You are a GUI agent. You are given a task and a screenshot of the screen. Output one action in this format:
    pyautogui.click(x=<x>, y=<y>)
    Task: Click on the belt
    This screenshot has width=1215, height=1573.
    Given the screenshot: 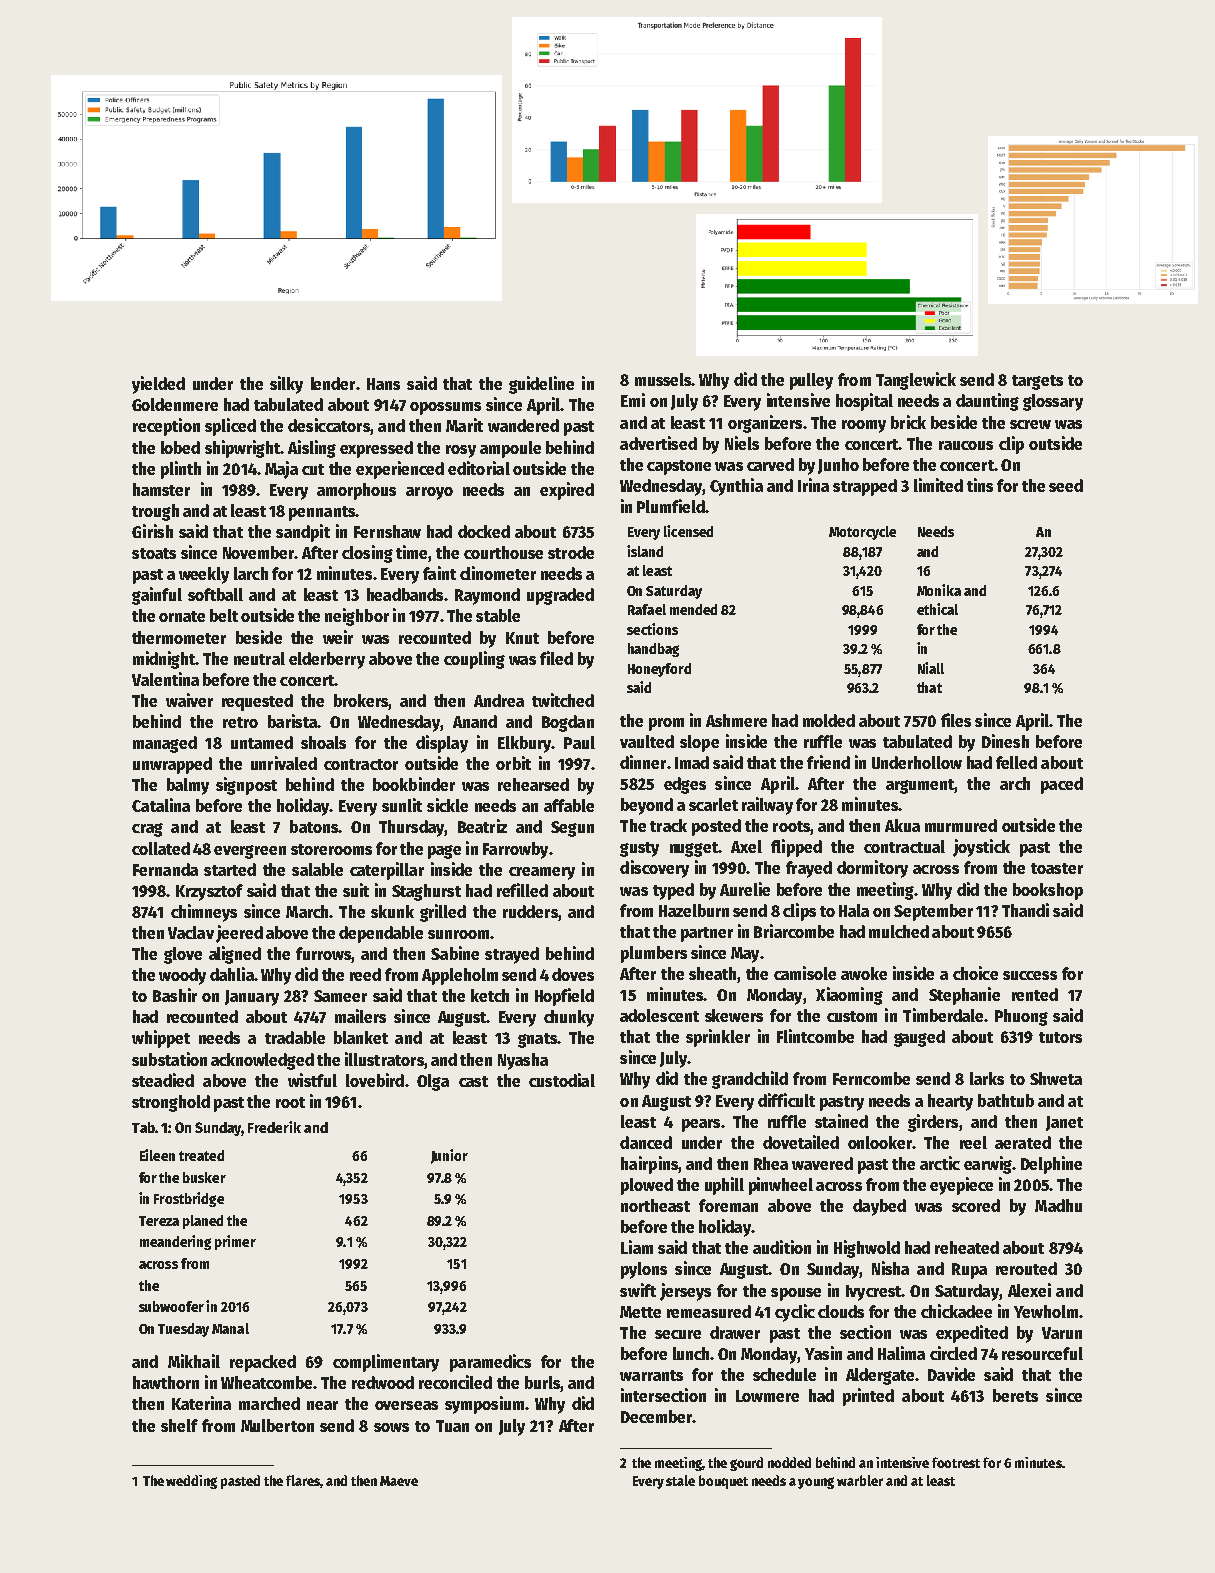 What is the action you would take?
    pyautogui.click(x=224, y=615)
